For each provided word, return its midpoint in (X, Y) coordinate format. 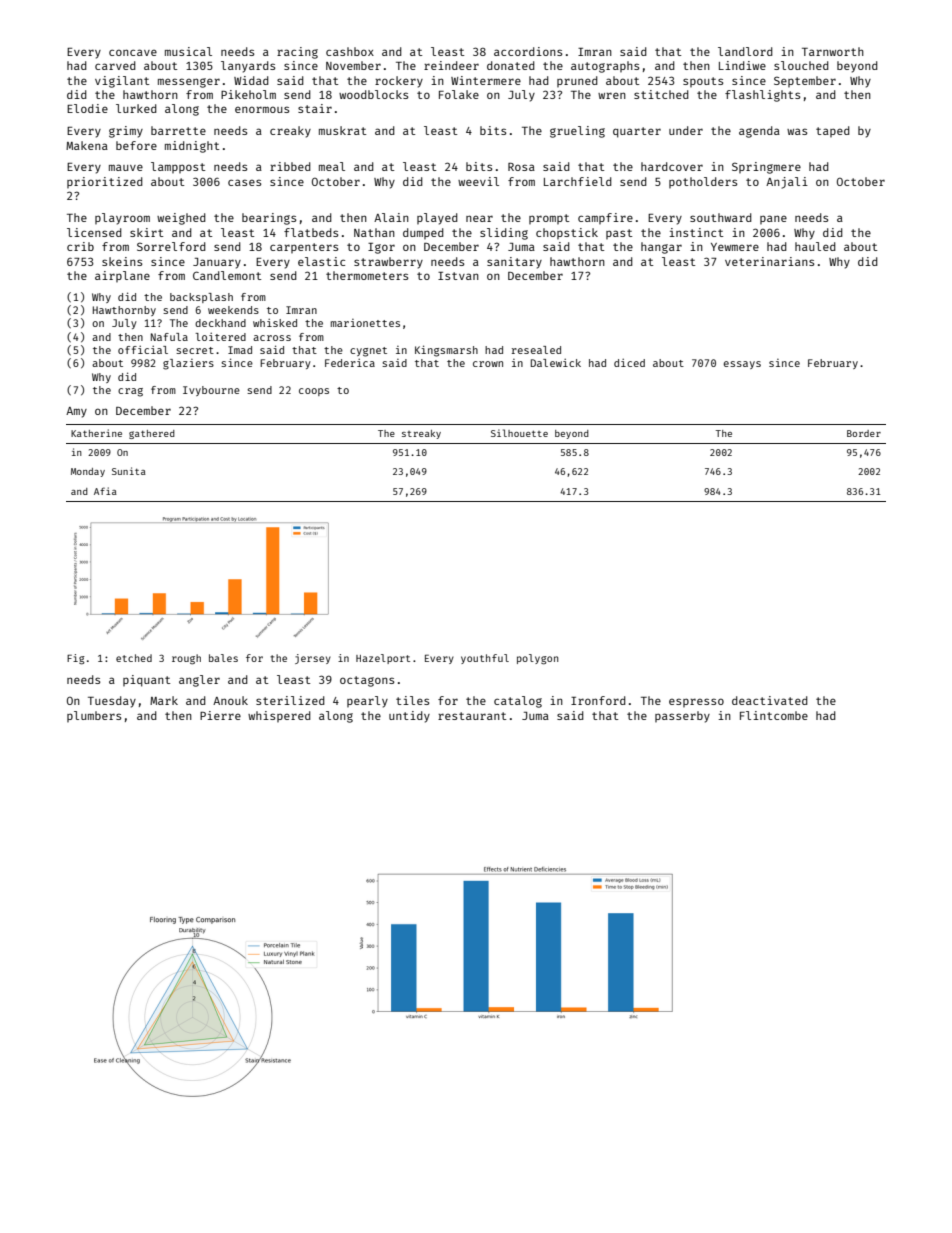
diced (629, 362)
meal (332, 166)
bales (223, 658)
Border (864, 433)
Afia (105, 491)
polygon (537, 659)
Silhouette (519, 433)
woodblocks (373, 94)
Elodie (87, 108)
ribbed (290, 166)
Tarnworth (833, 51)
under (686, 130)
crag (130, 392)
